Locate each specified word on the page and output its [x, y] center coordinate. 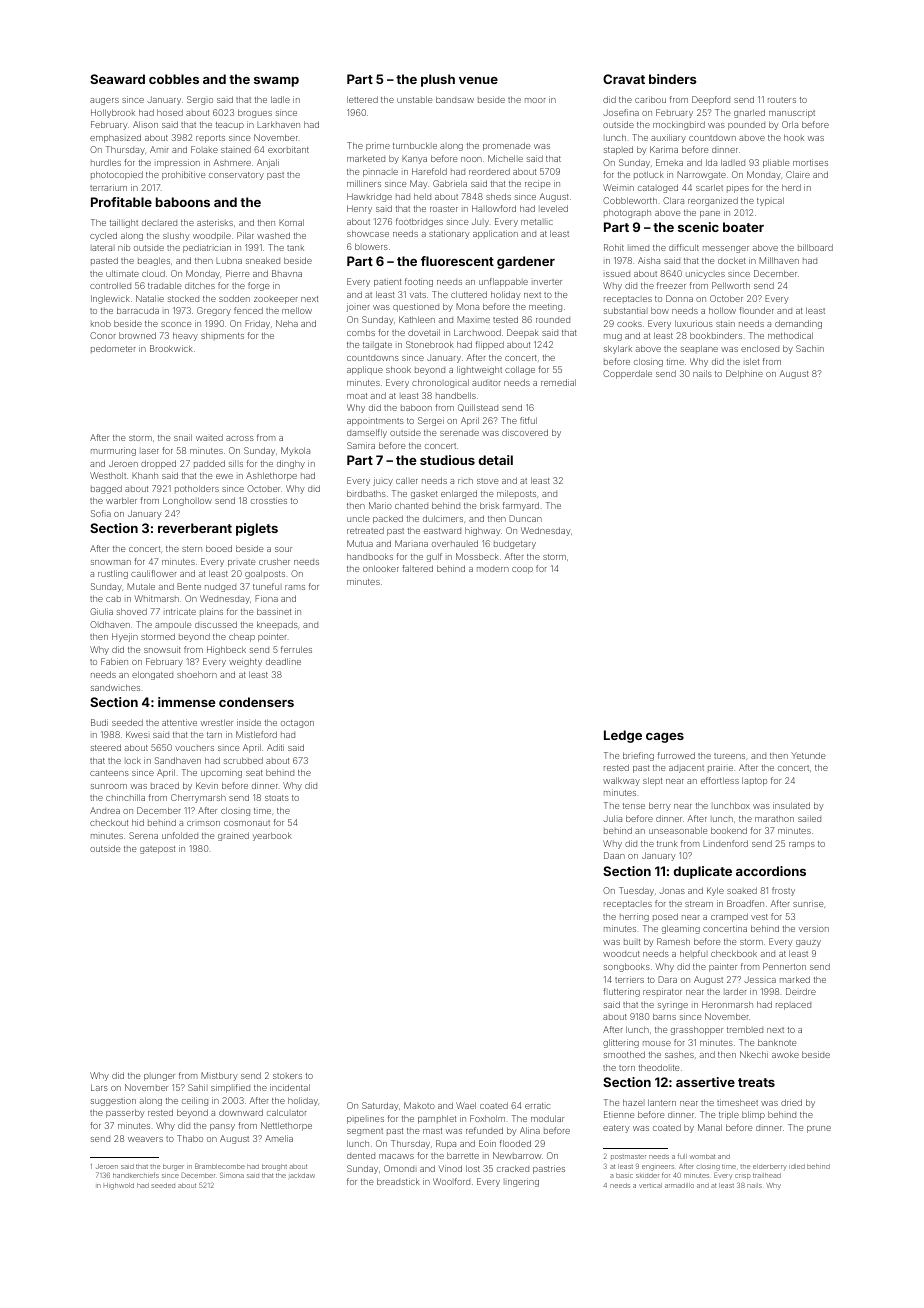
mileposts [516, 494]
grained [233, 836]
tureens [729, 756]
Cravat [624, 79]
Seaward [117, 79]
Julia [612, 818]
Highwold [119, 1186]
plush [438, 80]
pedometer [113, 349]
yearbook [272, 836]
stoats [277, 798]
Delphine [744, 374]
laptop [754, 781]
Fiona [266, 598]
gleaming [681, 929]
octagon [297, 724]
